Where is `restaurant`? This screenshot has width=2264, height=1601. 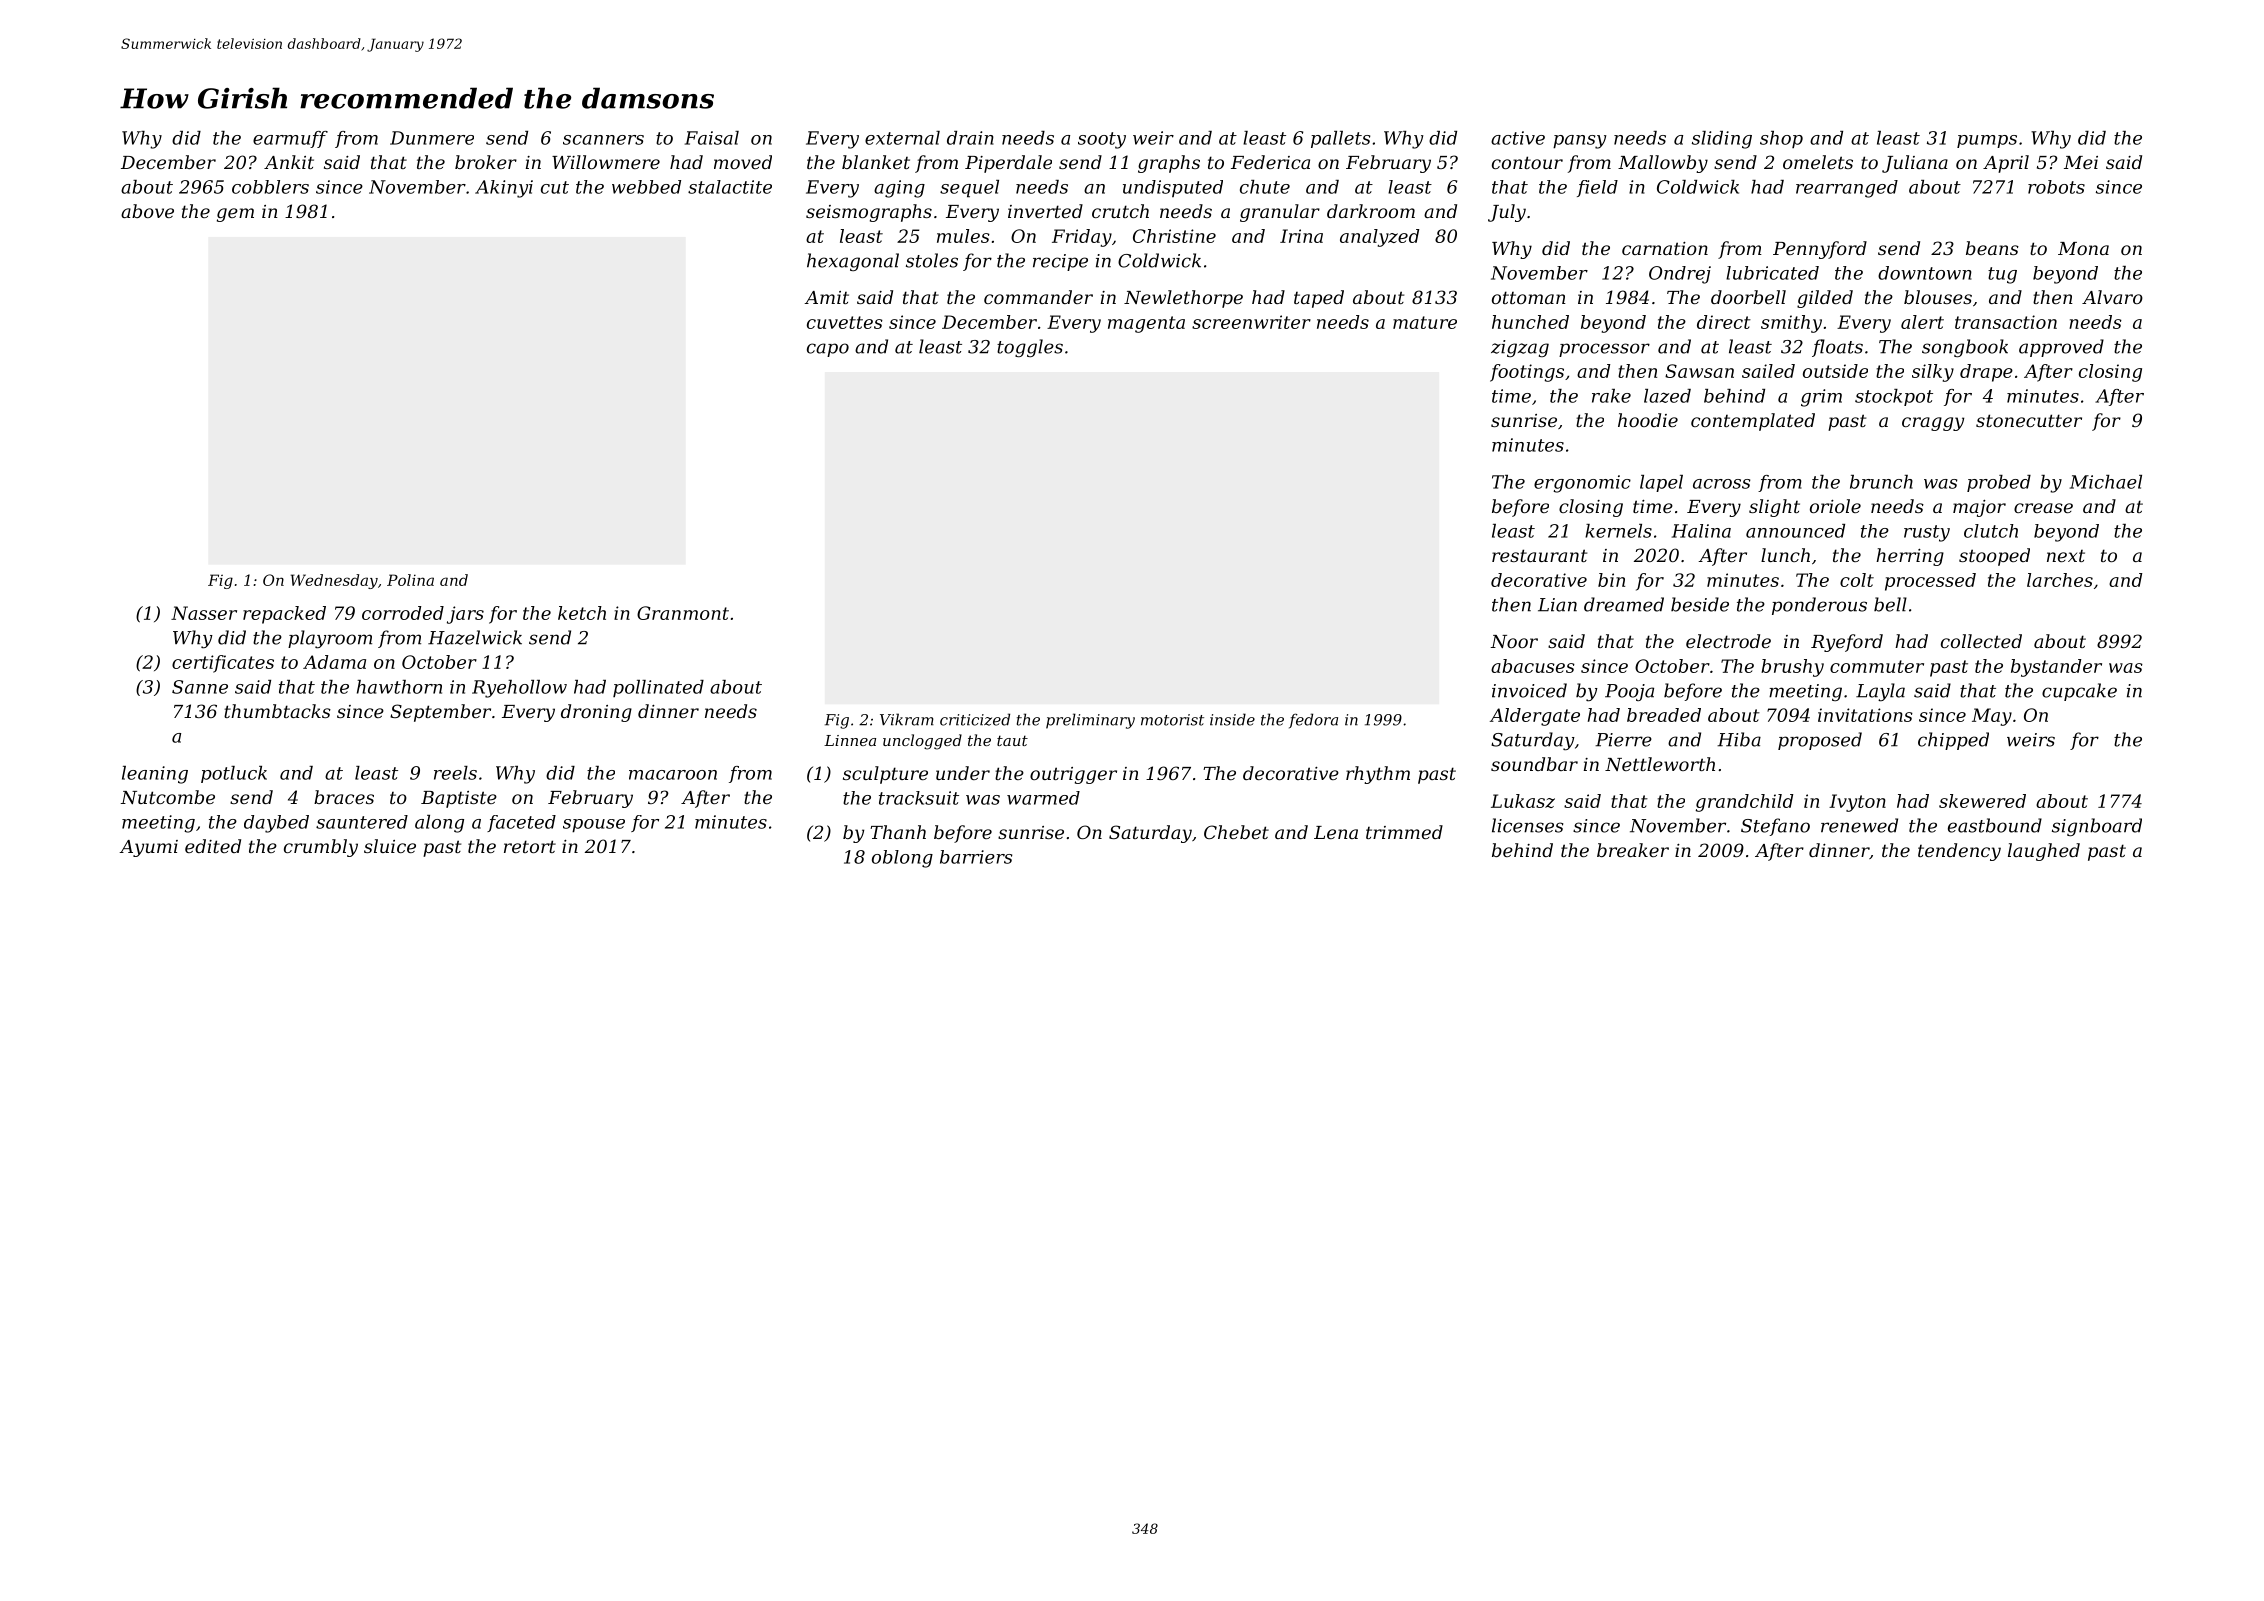
restaurant is located at coordinates (1539, 555).
